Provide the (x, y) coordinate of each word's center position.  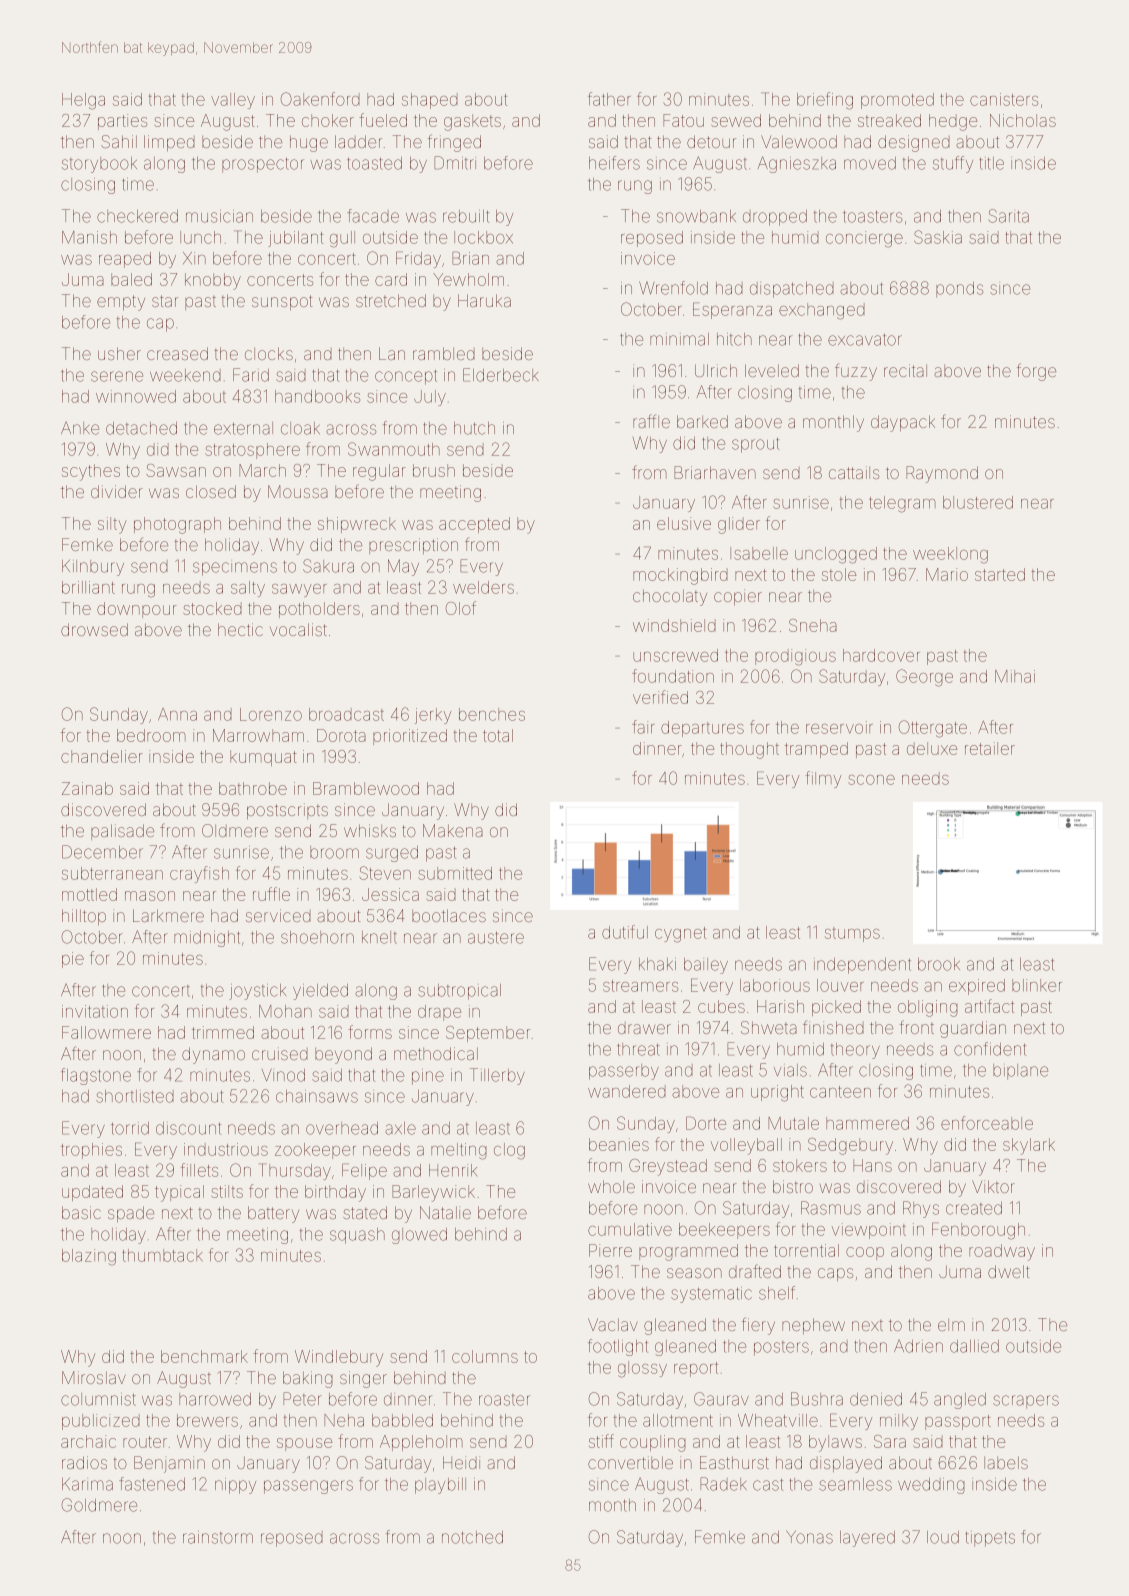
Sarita (1008, 216)
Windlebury (339, 1358)
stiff (601, 1441)
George (924, 678)
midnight (207, 939)
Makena (453, 830)
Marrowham (258, 735)
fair (643, 727)
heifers (614, 163)
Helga (83, 101)
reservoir (839, 727)
